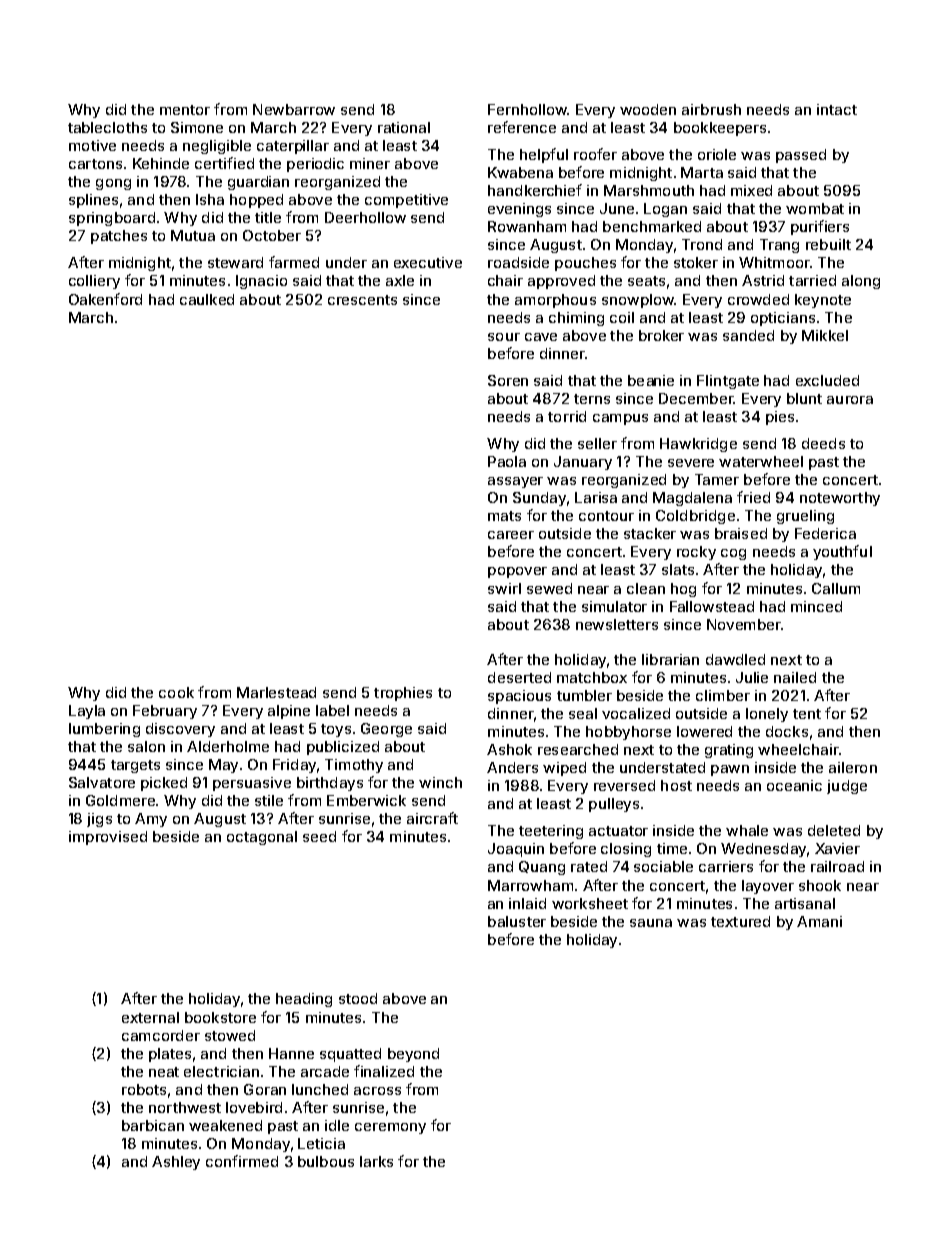  I want to click on confirmed, so click(242, 1161).
